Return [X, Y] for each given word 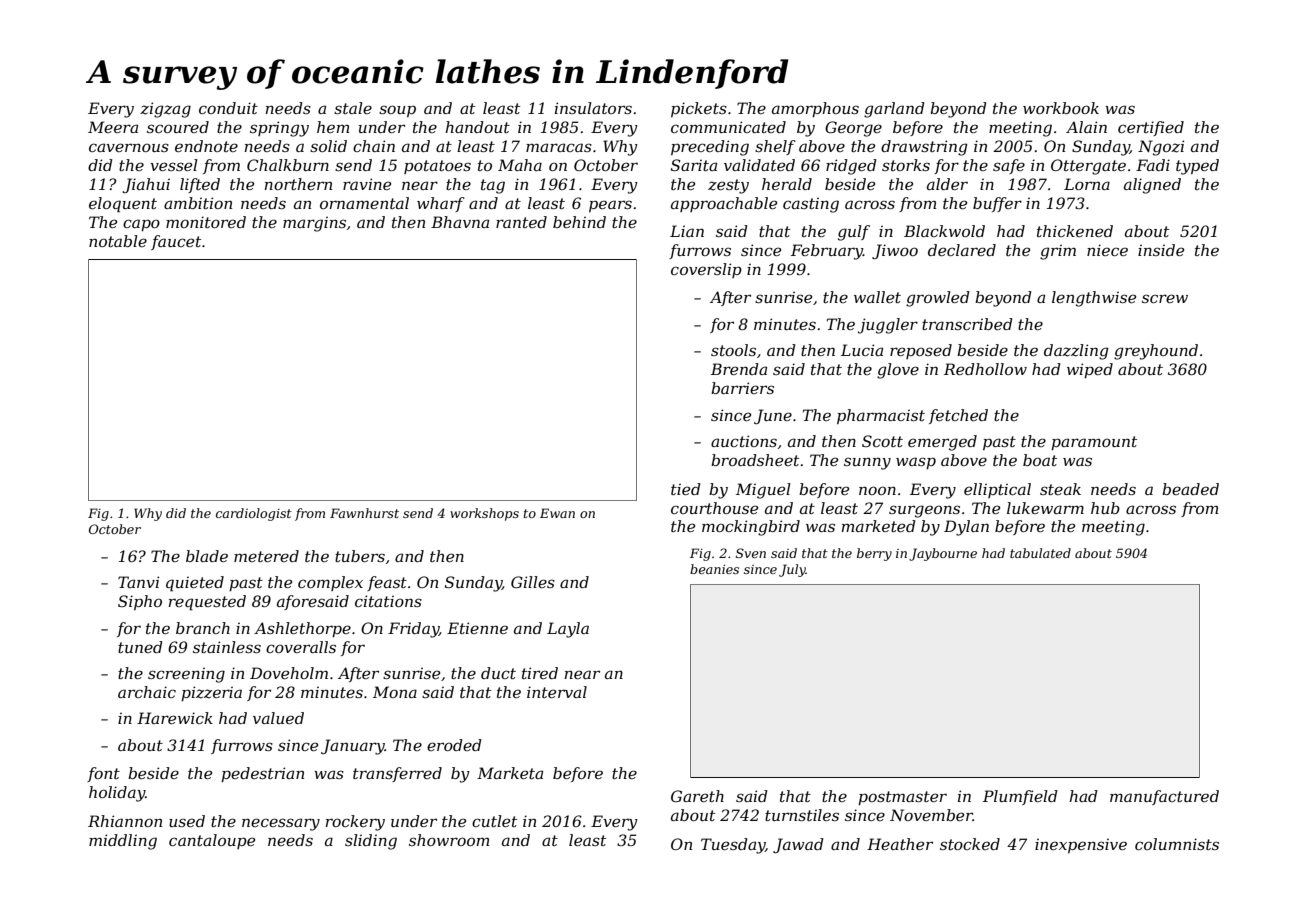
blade [207, 556]
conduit [228, 108]
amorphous [815, 109]
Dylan [966, 528]
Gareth [697, 796]
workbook [1061, 108]
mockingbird [751, 528]
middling [123, 842]
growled [938, 299]
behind [579, 222]
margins [314, 224]
